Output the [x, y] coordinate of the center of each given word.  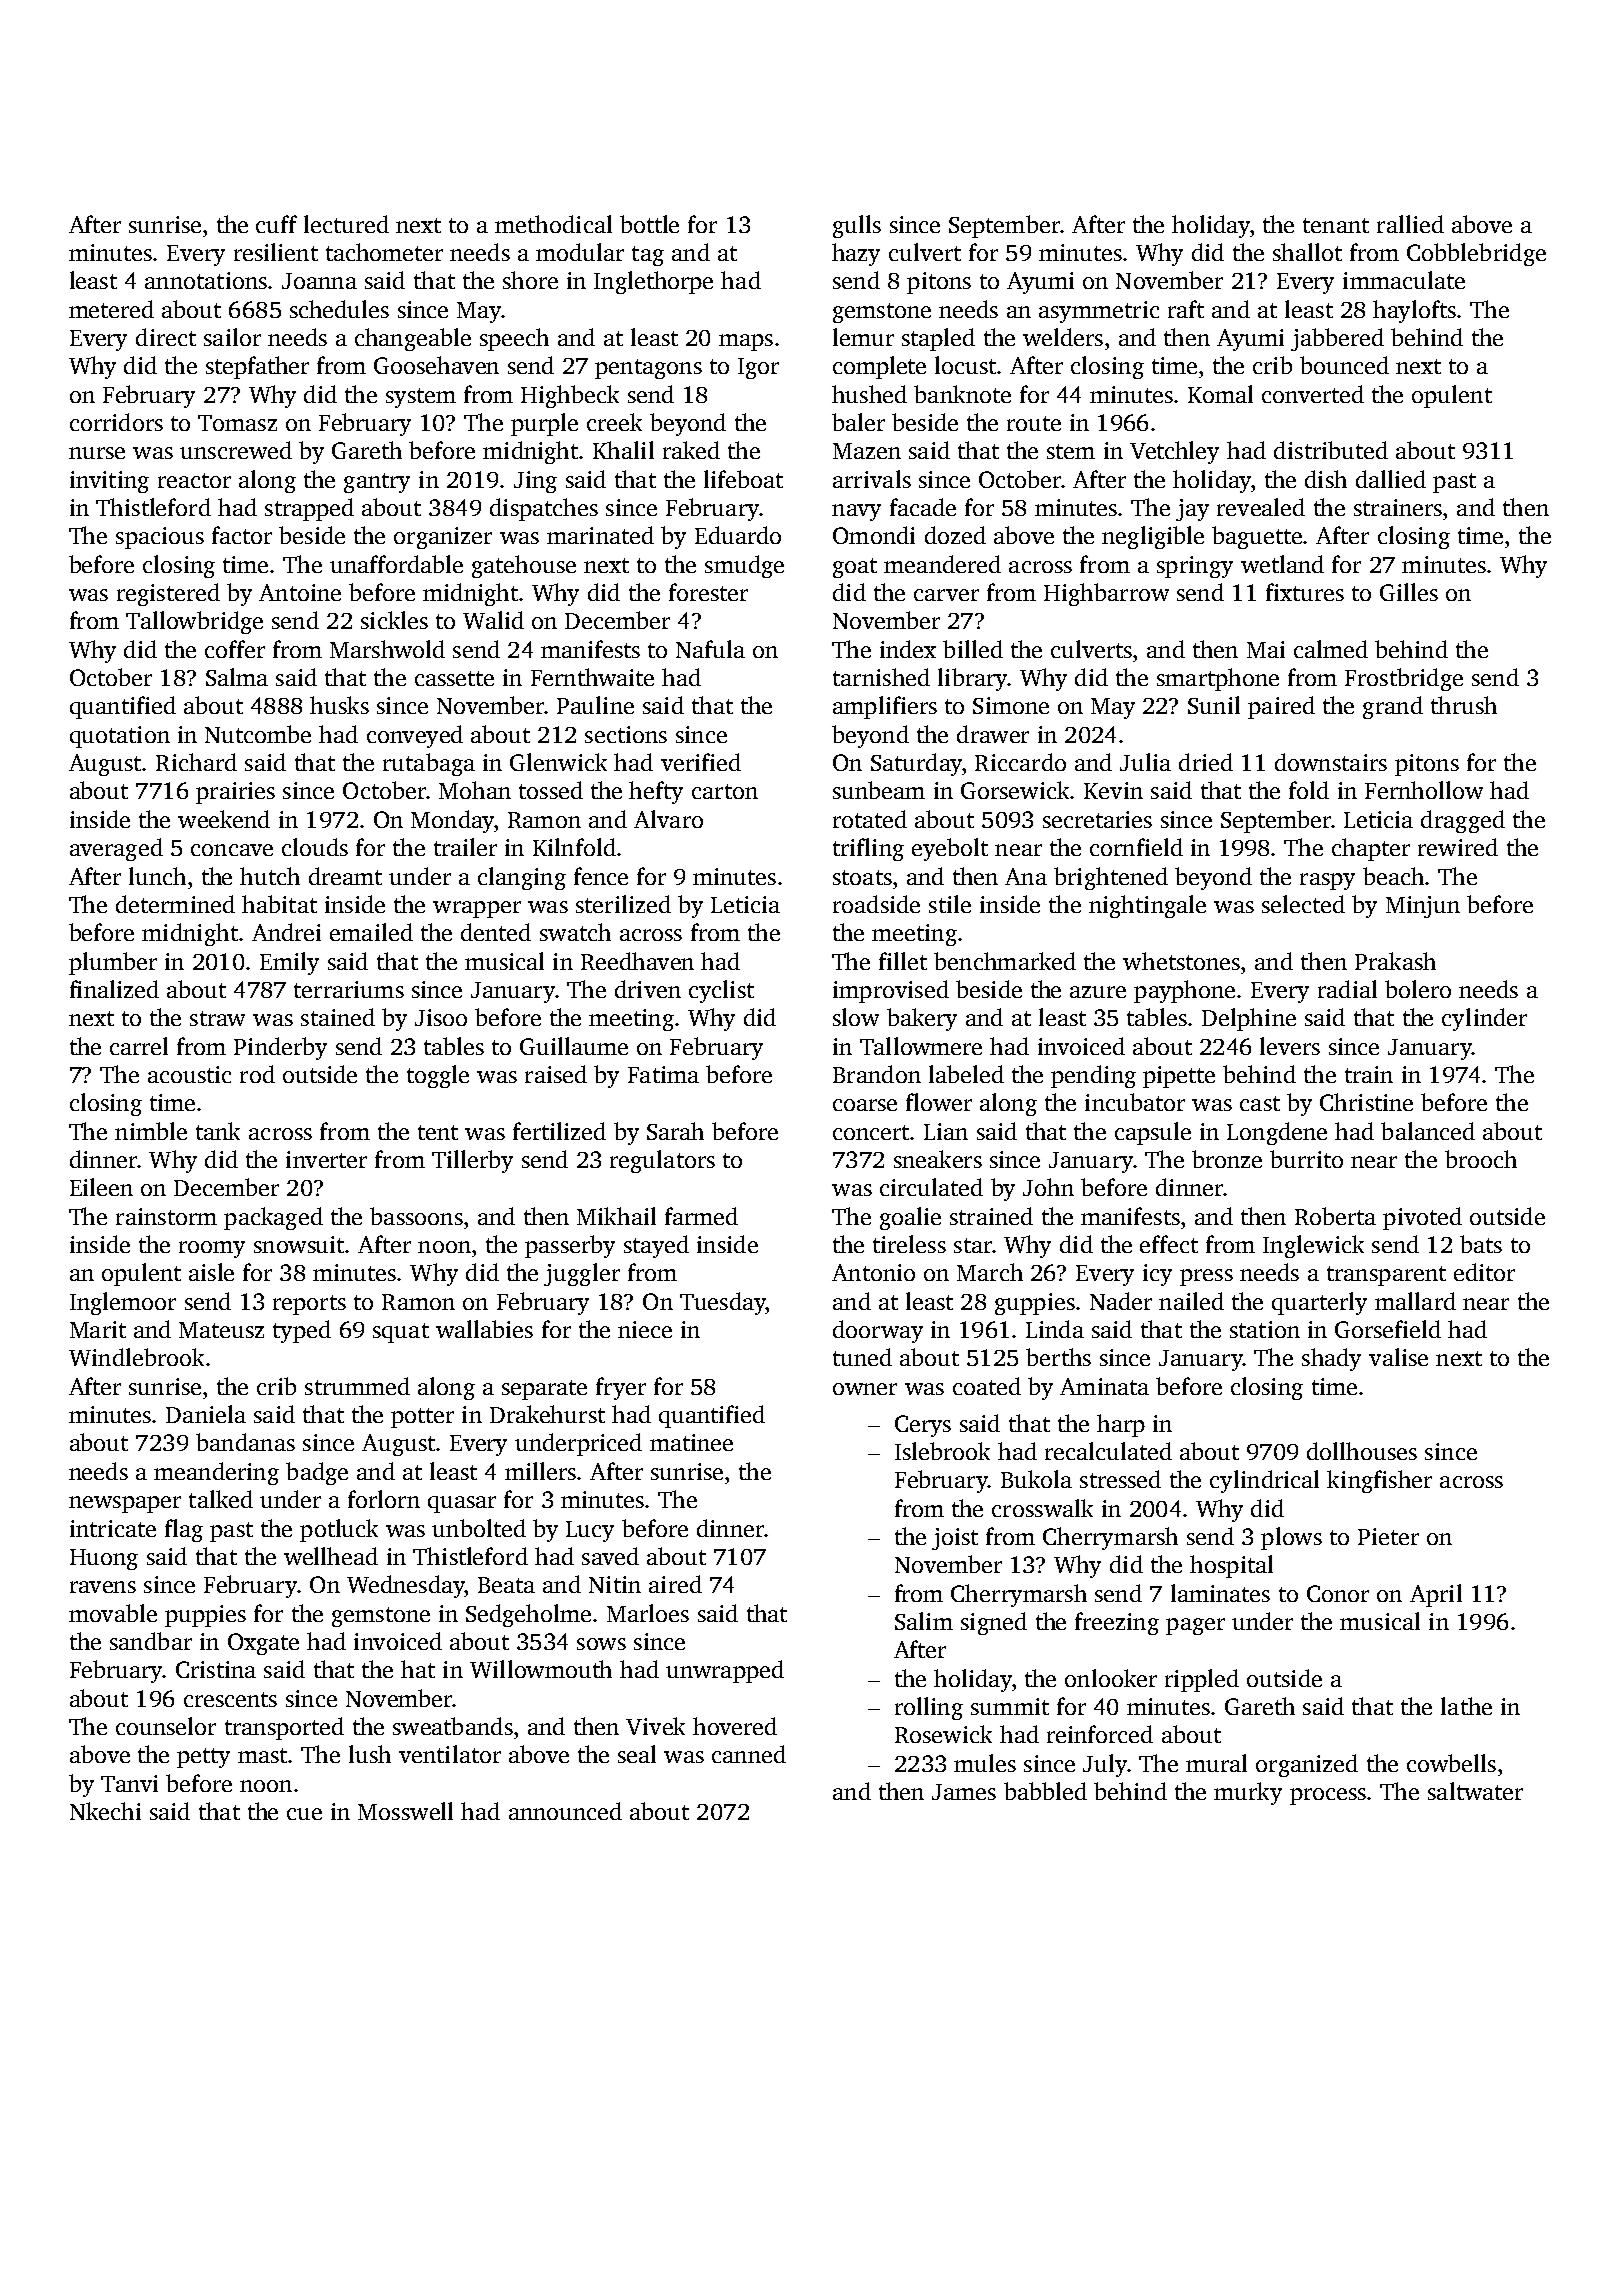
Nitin [615, 1584]
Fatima [663, 1074]
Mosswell [405, 1811]
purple [544, 424]
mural [1216, 1763]
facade [923, 507]
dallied [1391, 479]
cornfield [1136, 847]
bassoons [416, 1216]
